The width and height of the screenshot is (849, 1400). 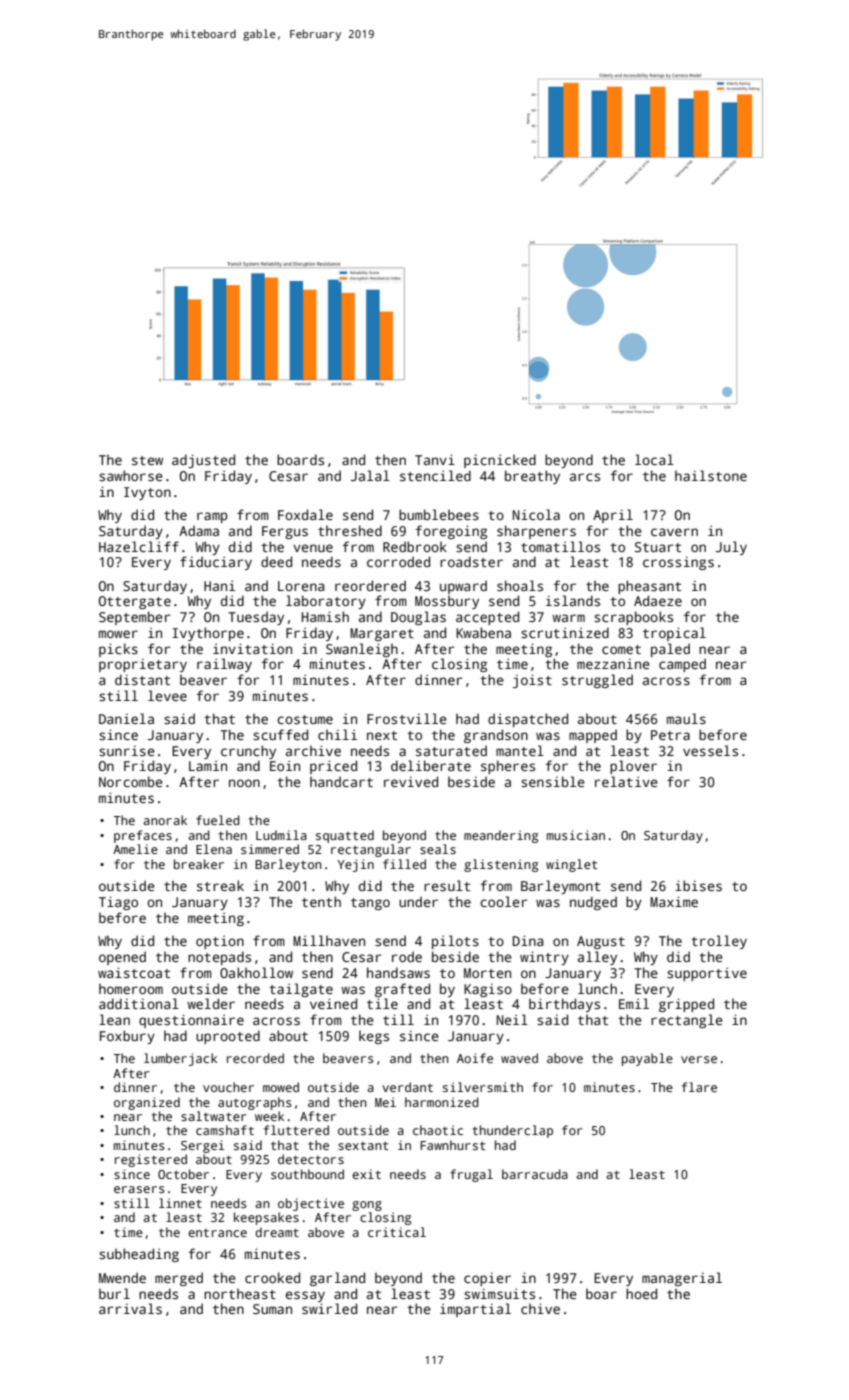 What do you see at coordinates (382, 1003) in the screenshot?
I see `tile` at bounding box center [382, 1003].
